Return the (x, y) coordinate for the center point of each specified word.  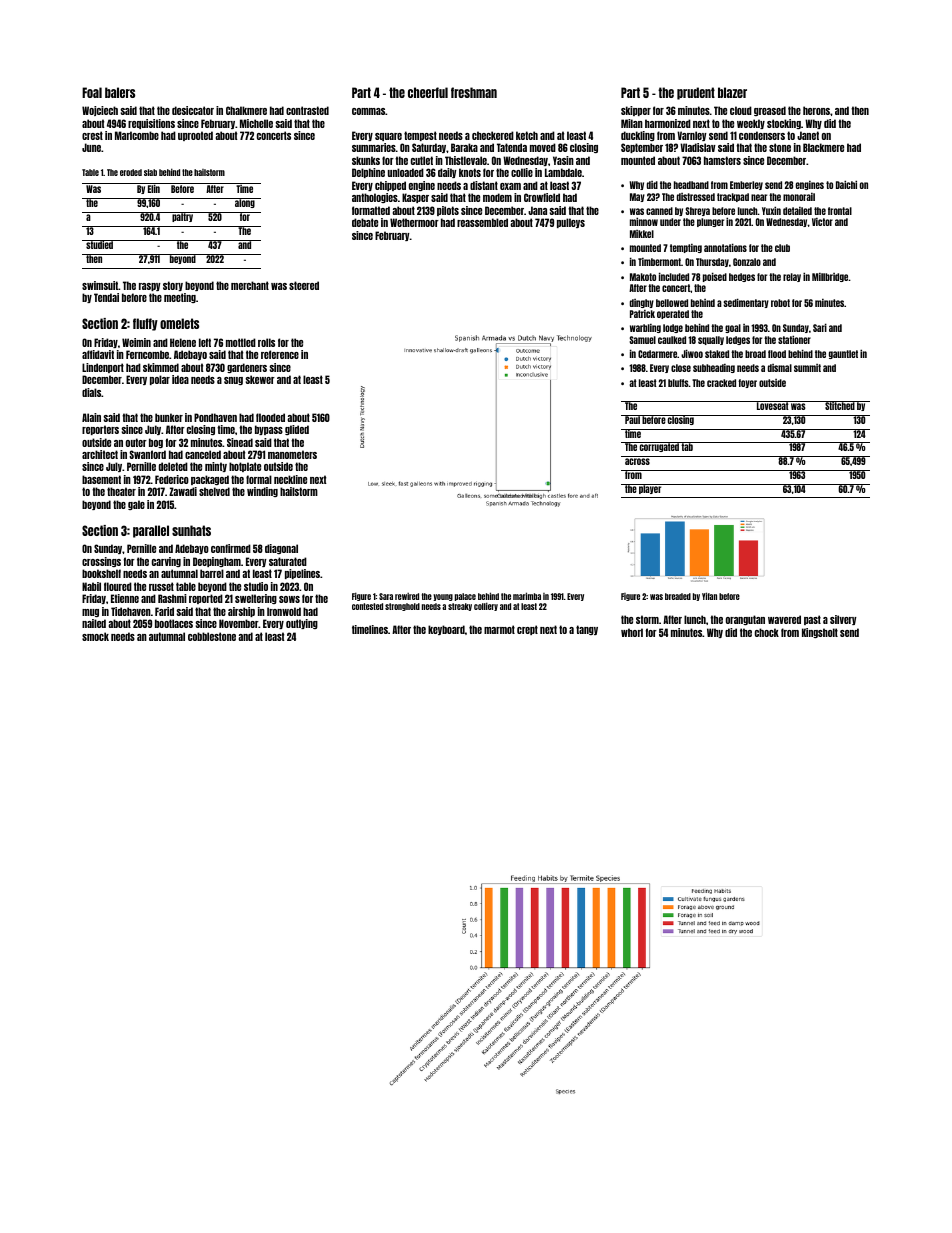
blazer (732, 92)
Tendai (106, 297)
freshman (474, 92)
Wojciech (100, 111)
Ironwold (284, 611)
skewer (260, 379)
